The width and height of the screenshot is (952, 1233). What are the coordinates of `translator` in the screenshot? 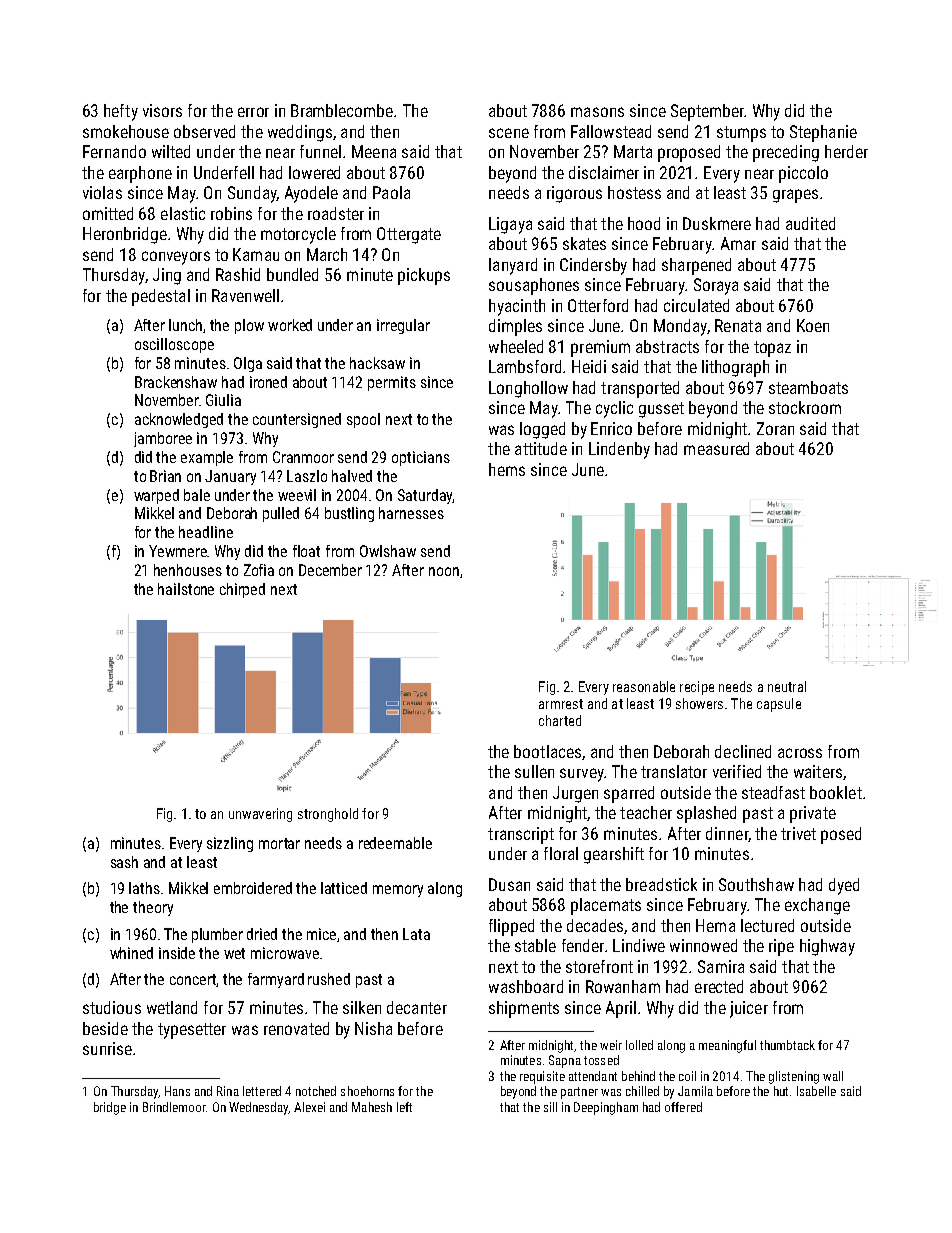 It's located at (674, 771).
